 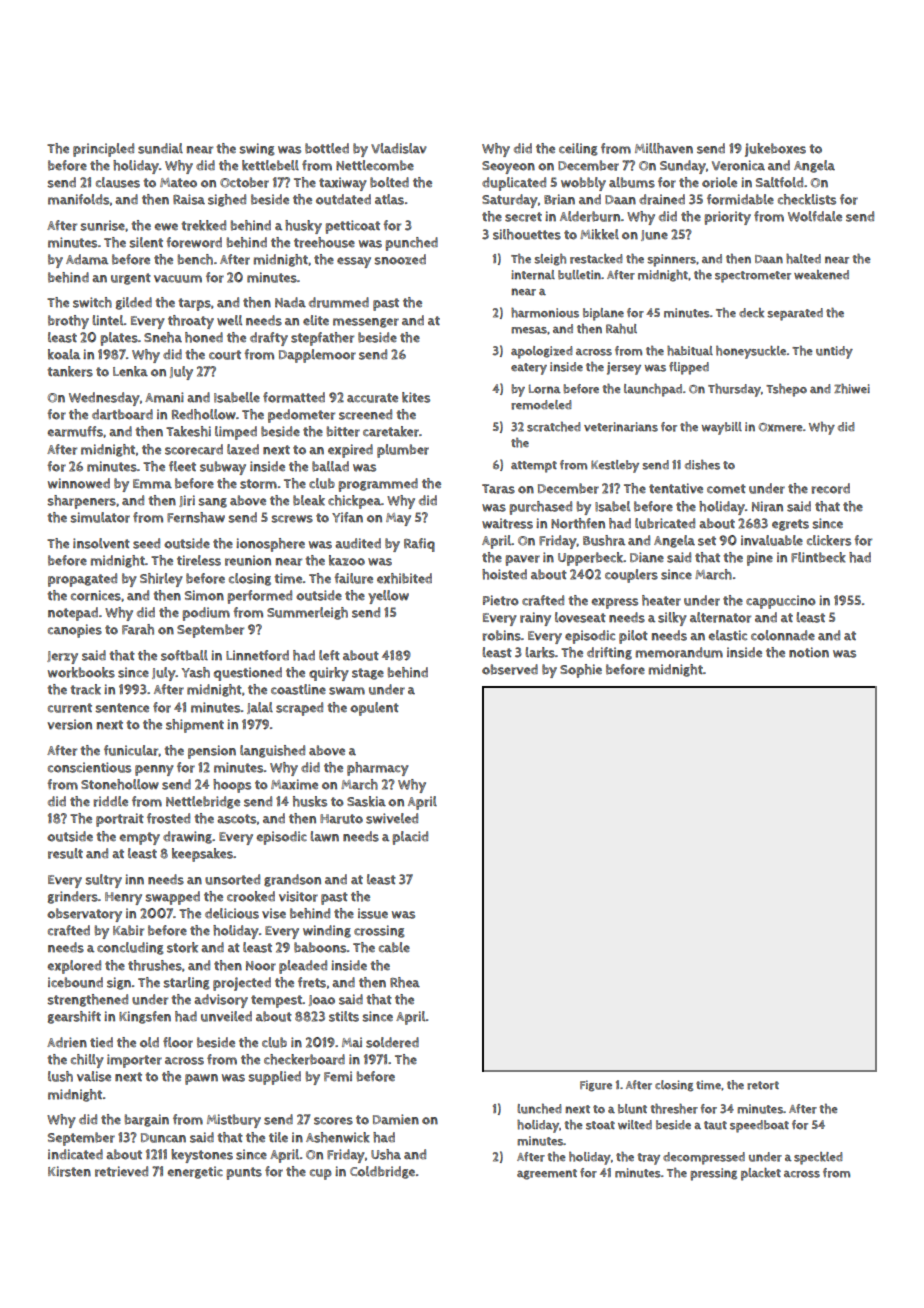 I want to click on tireless, so click(x=199, y=560).
